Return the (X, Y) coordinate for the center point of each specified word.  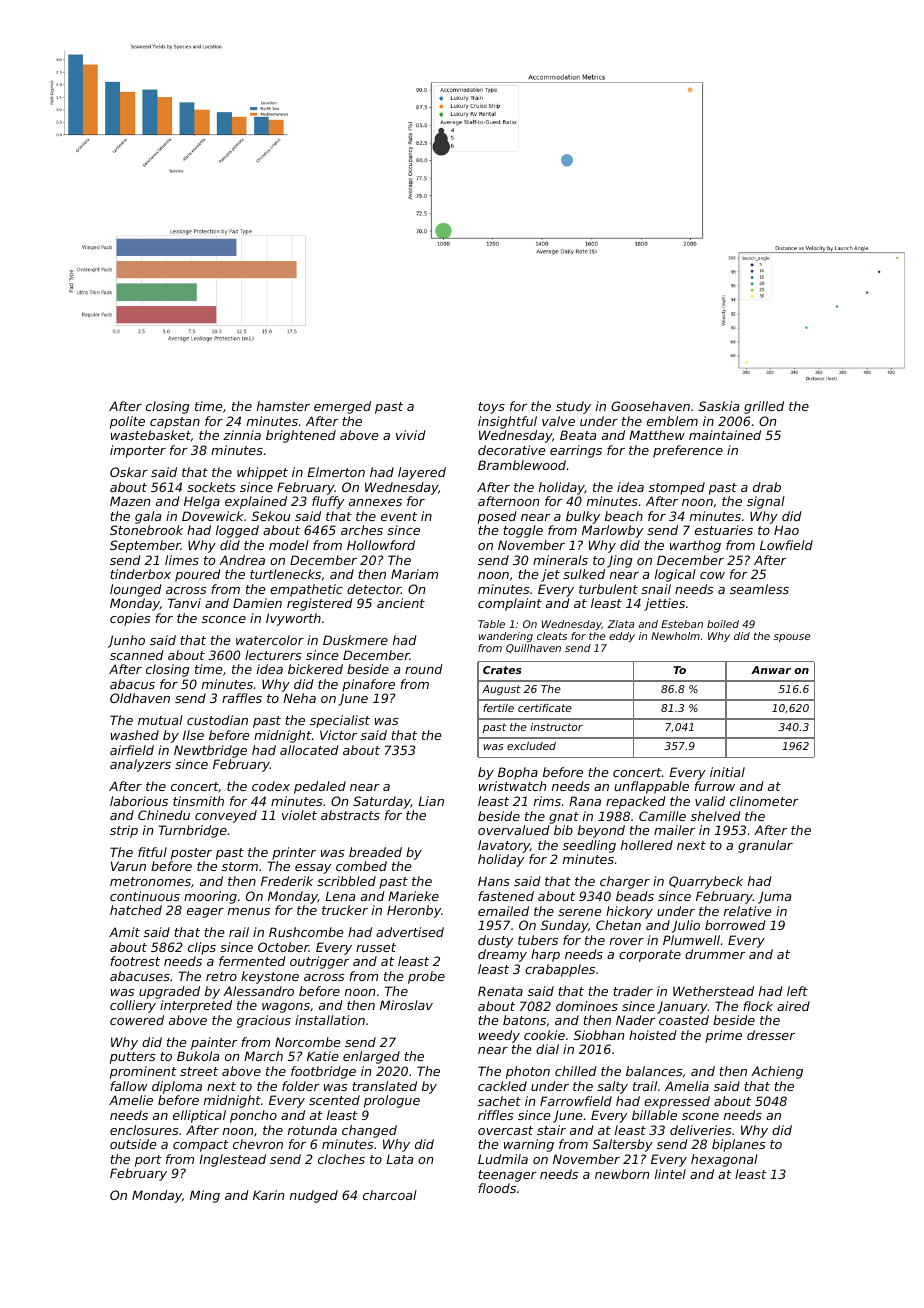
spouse (791, 638)
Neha (299, 698)
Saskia (719, 406)
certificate (545, 708)
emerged (342, 407)
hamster (283, 406)
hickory (629, 912)
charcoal (390, 1195)
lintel (670, 1174)
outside (133, 1144)
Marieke (413, 896)
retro (221, 976)
